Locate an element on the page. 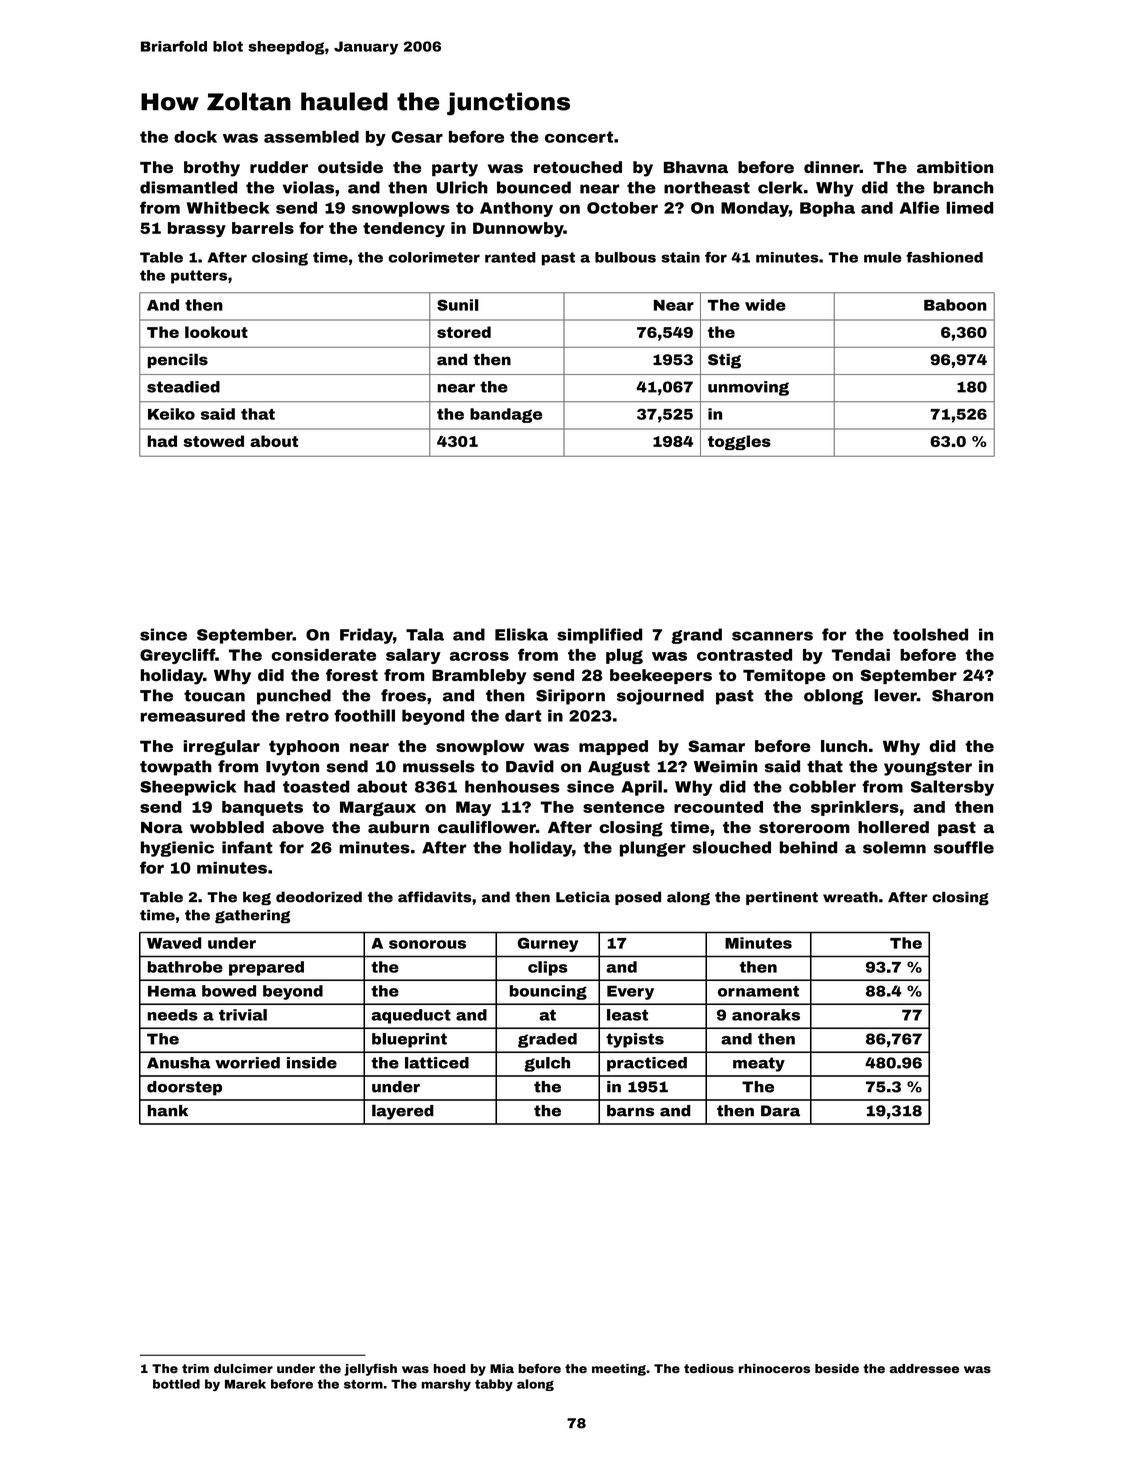  rudder is located at coordinates (279, 167).
